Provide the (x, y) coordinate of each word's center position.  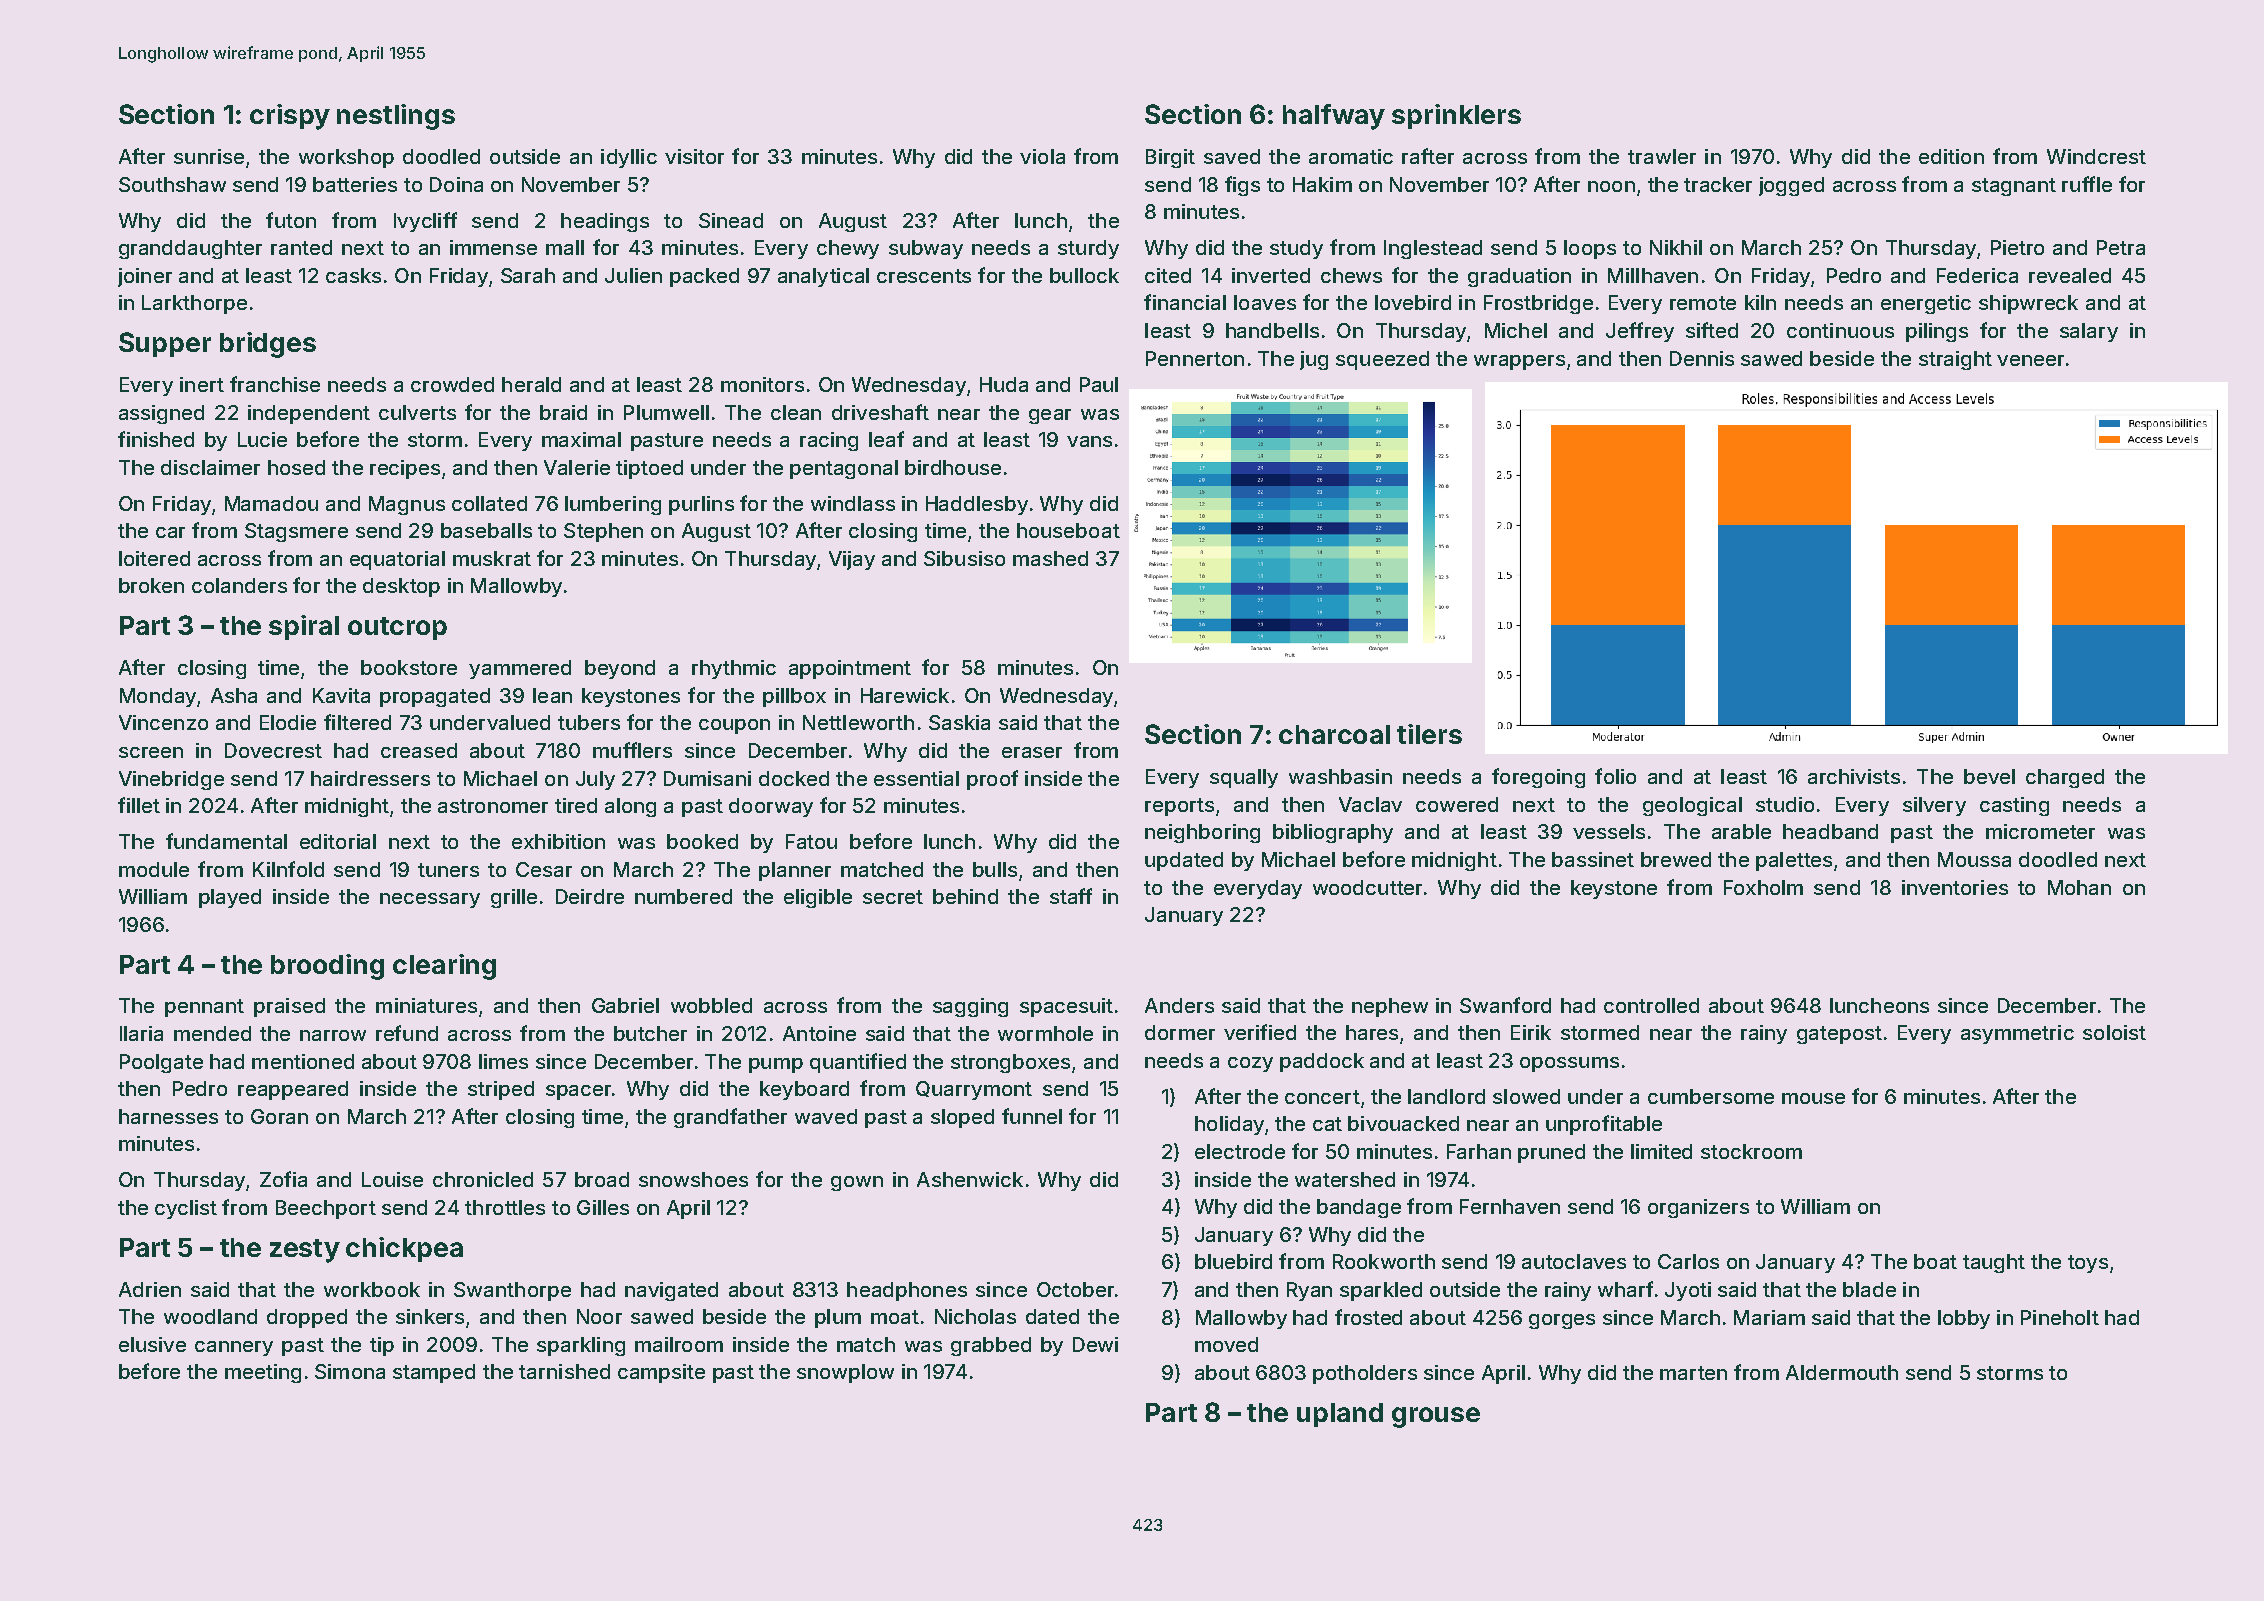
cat (1327, 1124)
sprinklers (1456, 116)
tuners (448, 870)
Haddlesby (977, 505)
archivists (1854, 776)
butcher (650, 1033)
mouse (1813, 1098)
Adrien (150, 1289)
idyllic (629, 158)
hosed (296, 467)
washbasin (1340, 776)
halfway (1334, 117)
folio (1615, 776)
